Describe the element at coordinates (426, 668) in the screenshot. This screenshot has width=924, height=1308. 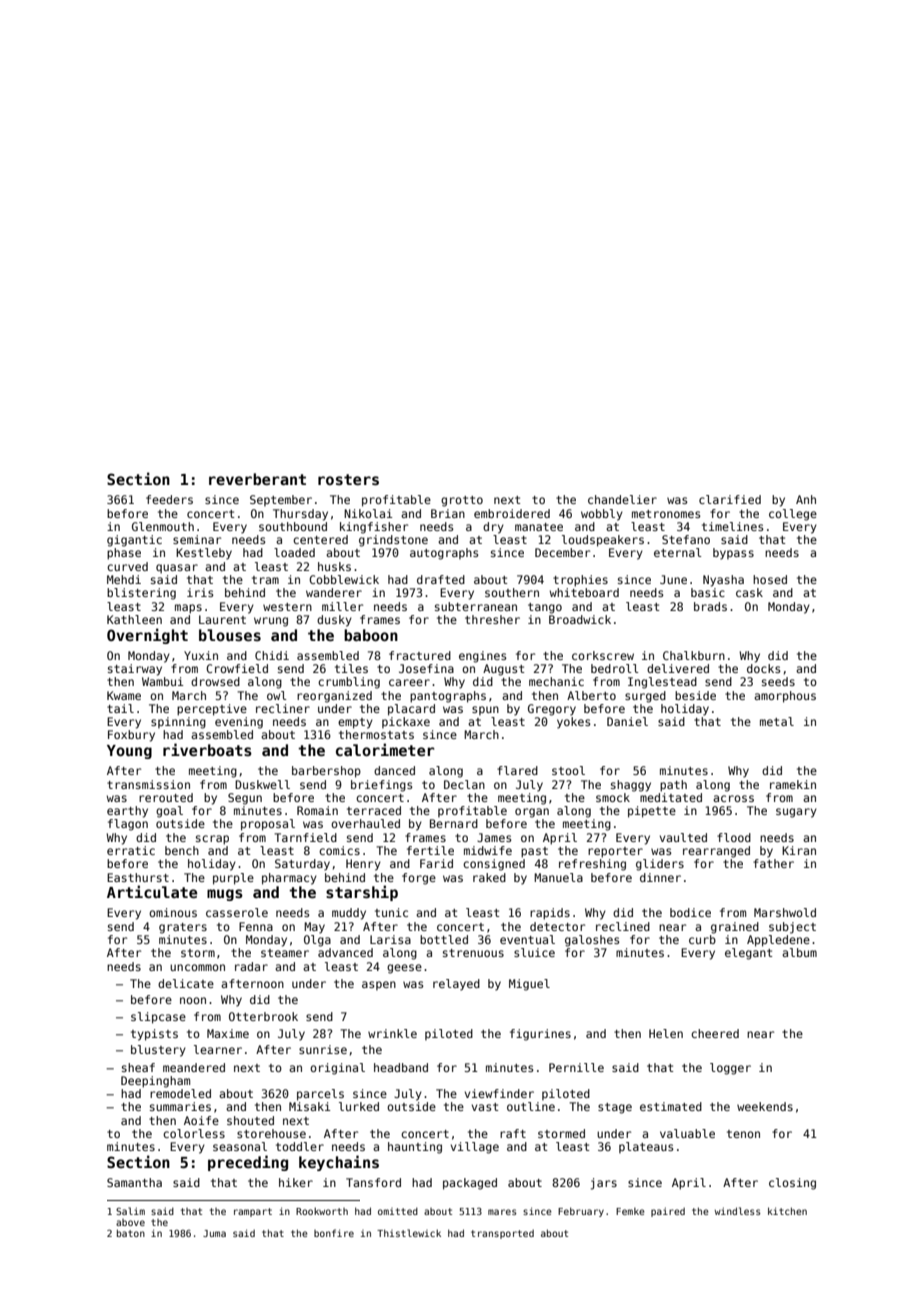
I see `Josefina` at that location.
